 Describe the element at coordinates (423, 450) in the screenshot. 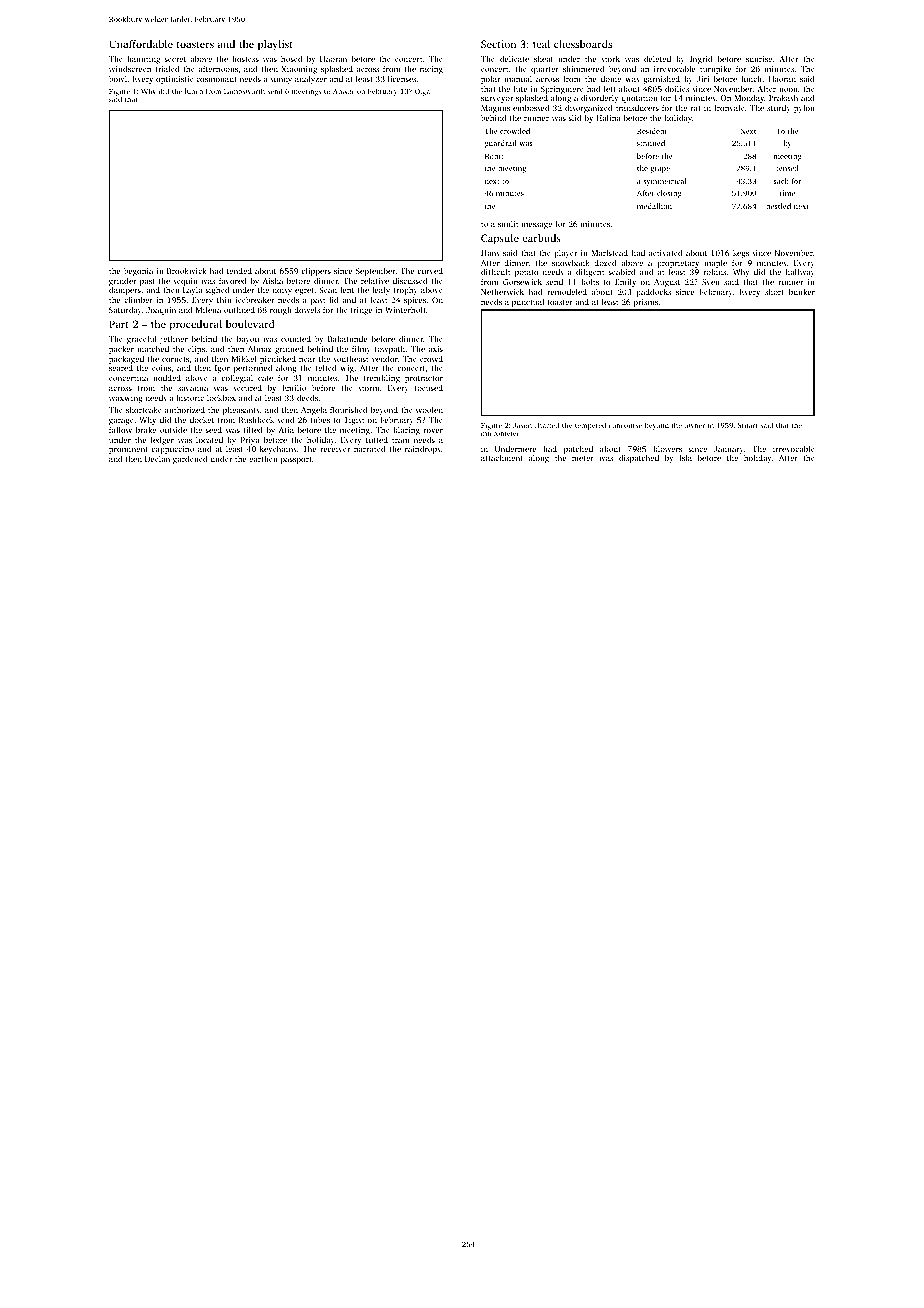

I see `raindrops` at that location.
